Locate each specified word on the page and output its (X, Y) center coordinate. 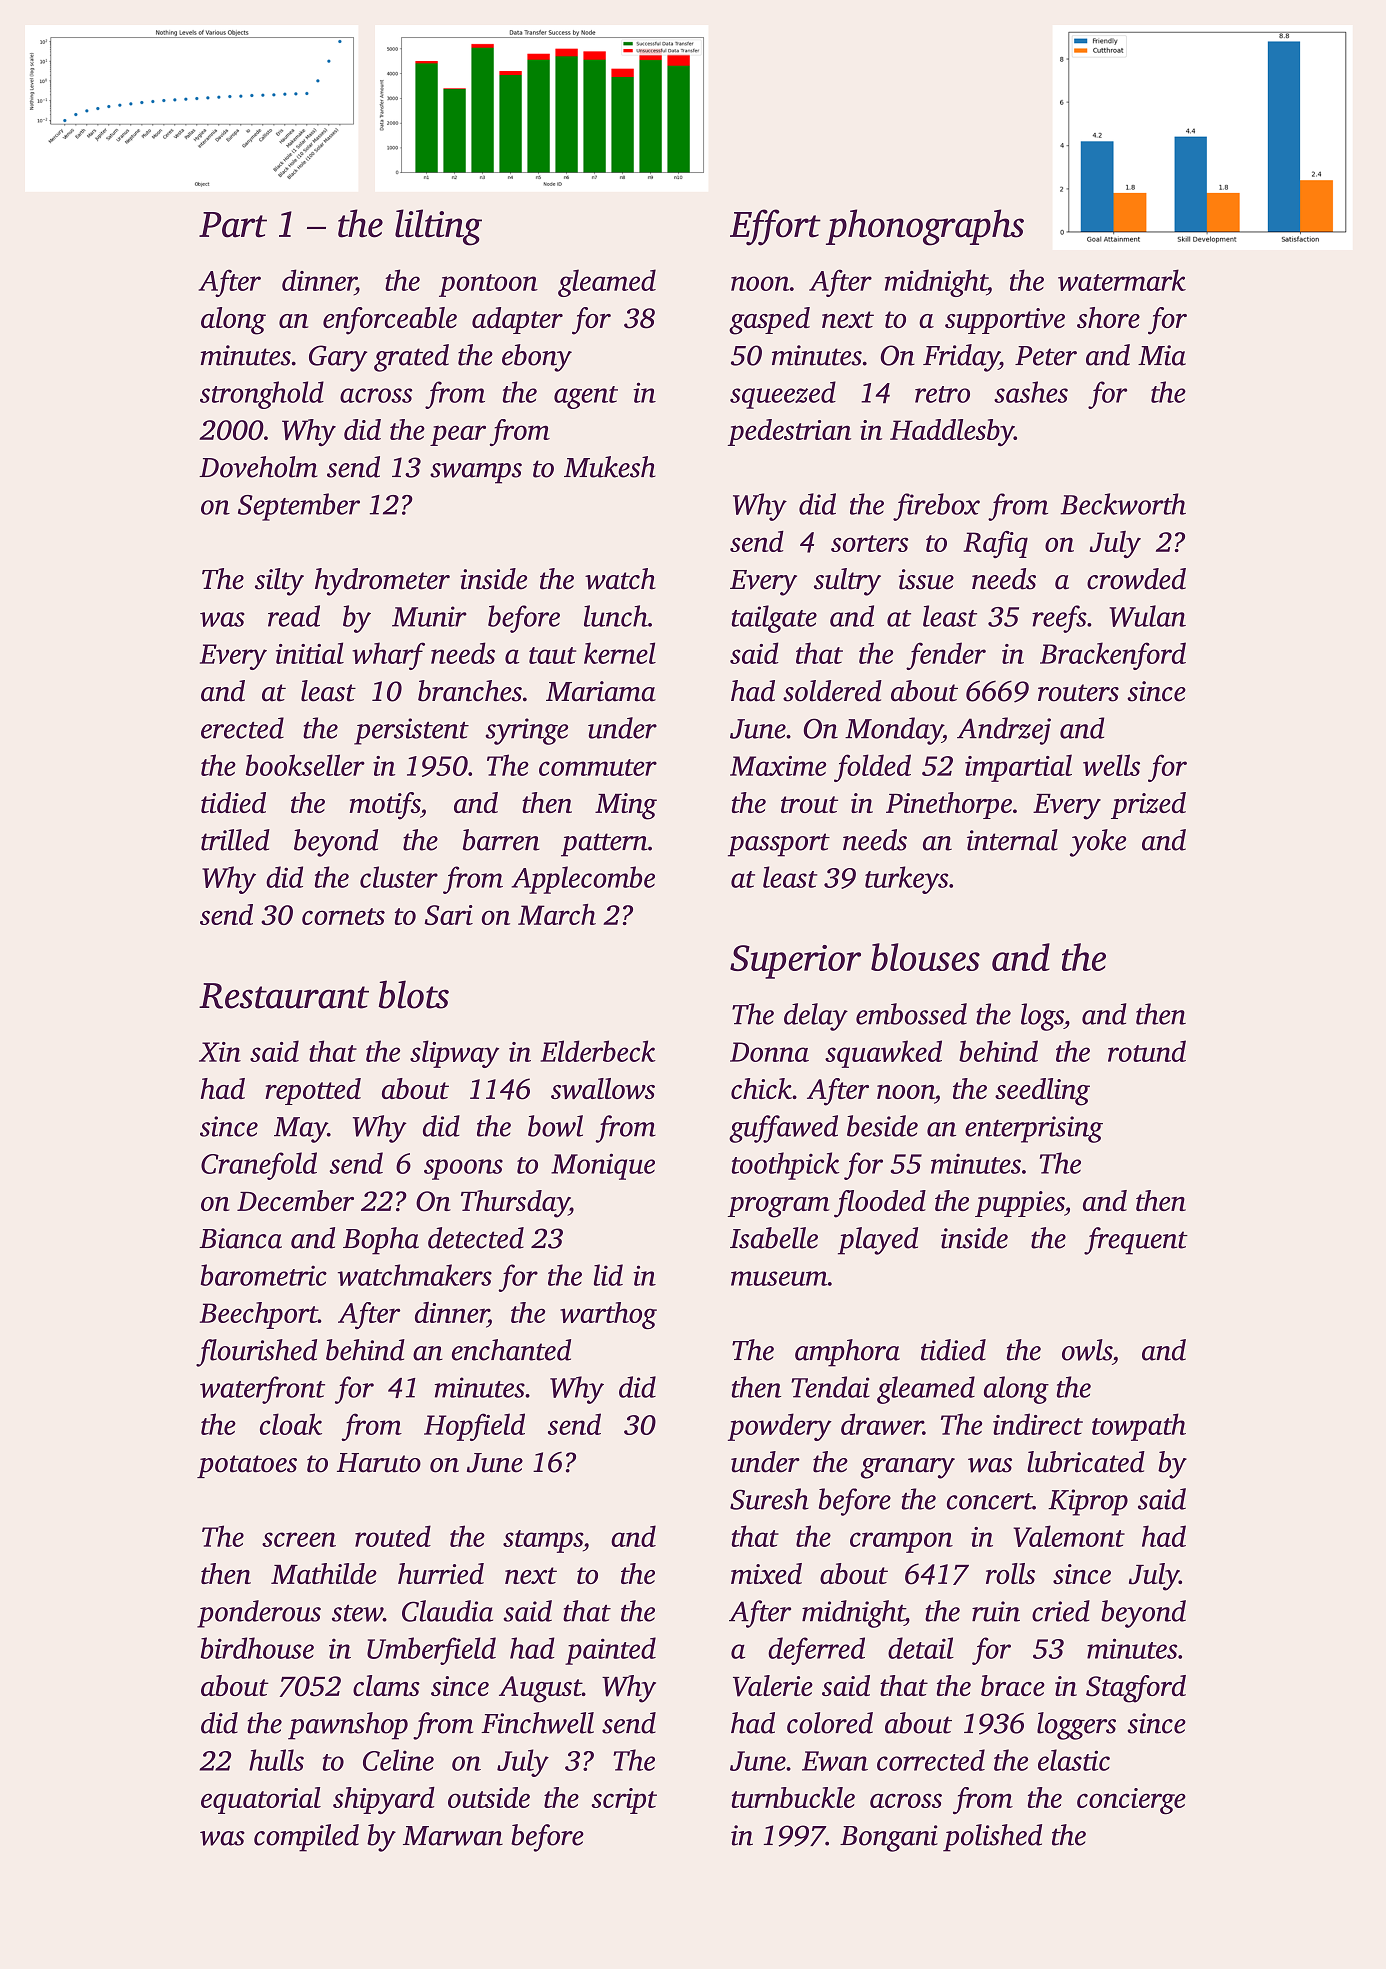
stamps (543, 1541)
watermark (1122, 280)
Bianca (240, 1238)
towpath (1139, 1427)
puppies (1019, 1204)
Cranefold (259, 1166)
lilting (438, 227)
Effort (775, 227)
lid (608, 1275)
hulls (276, 1760)
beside (882, 1126)
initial (310, 653)
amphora (847, 1353)
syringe (527, 731)
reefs (1059, 619)
